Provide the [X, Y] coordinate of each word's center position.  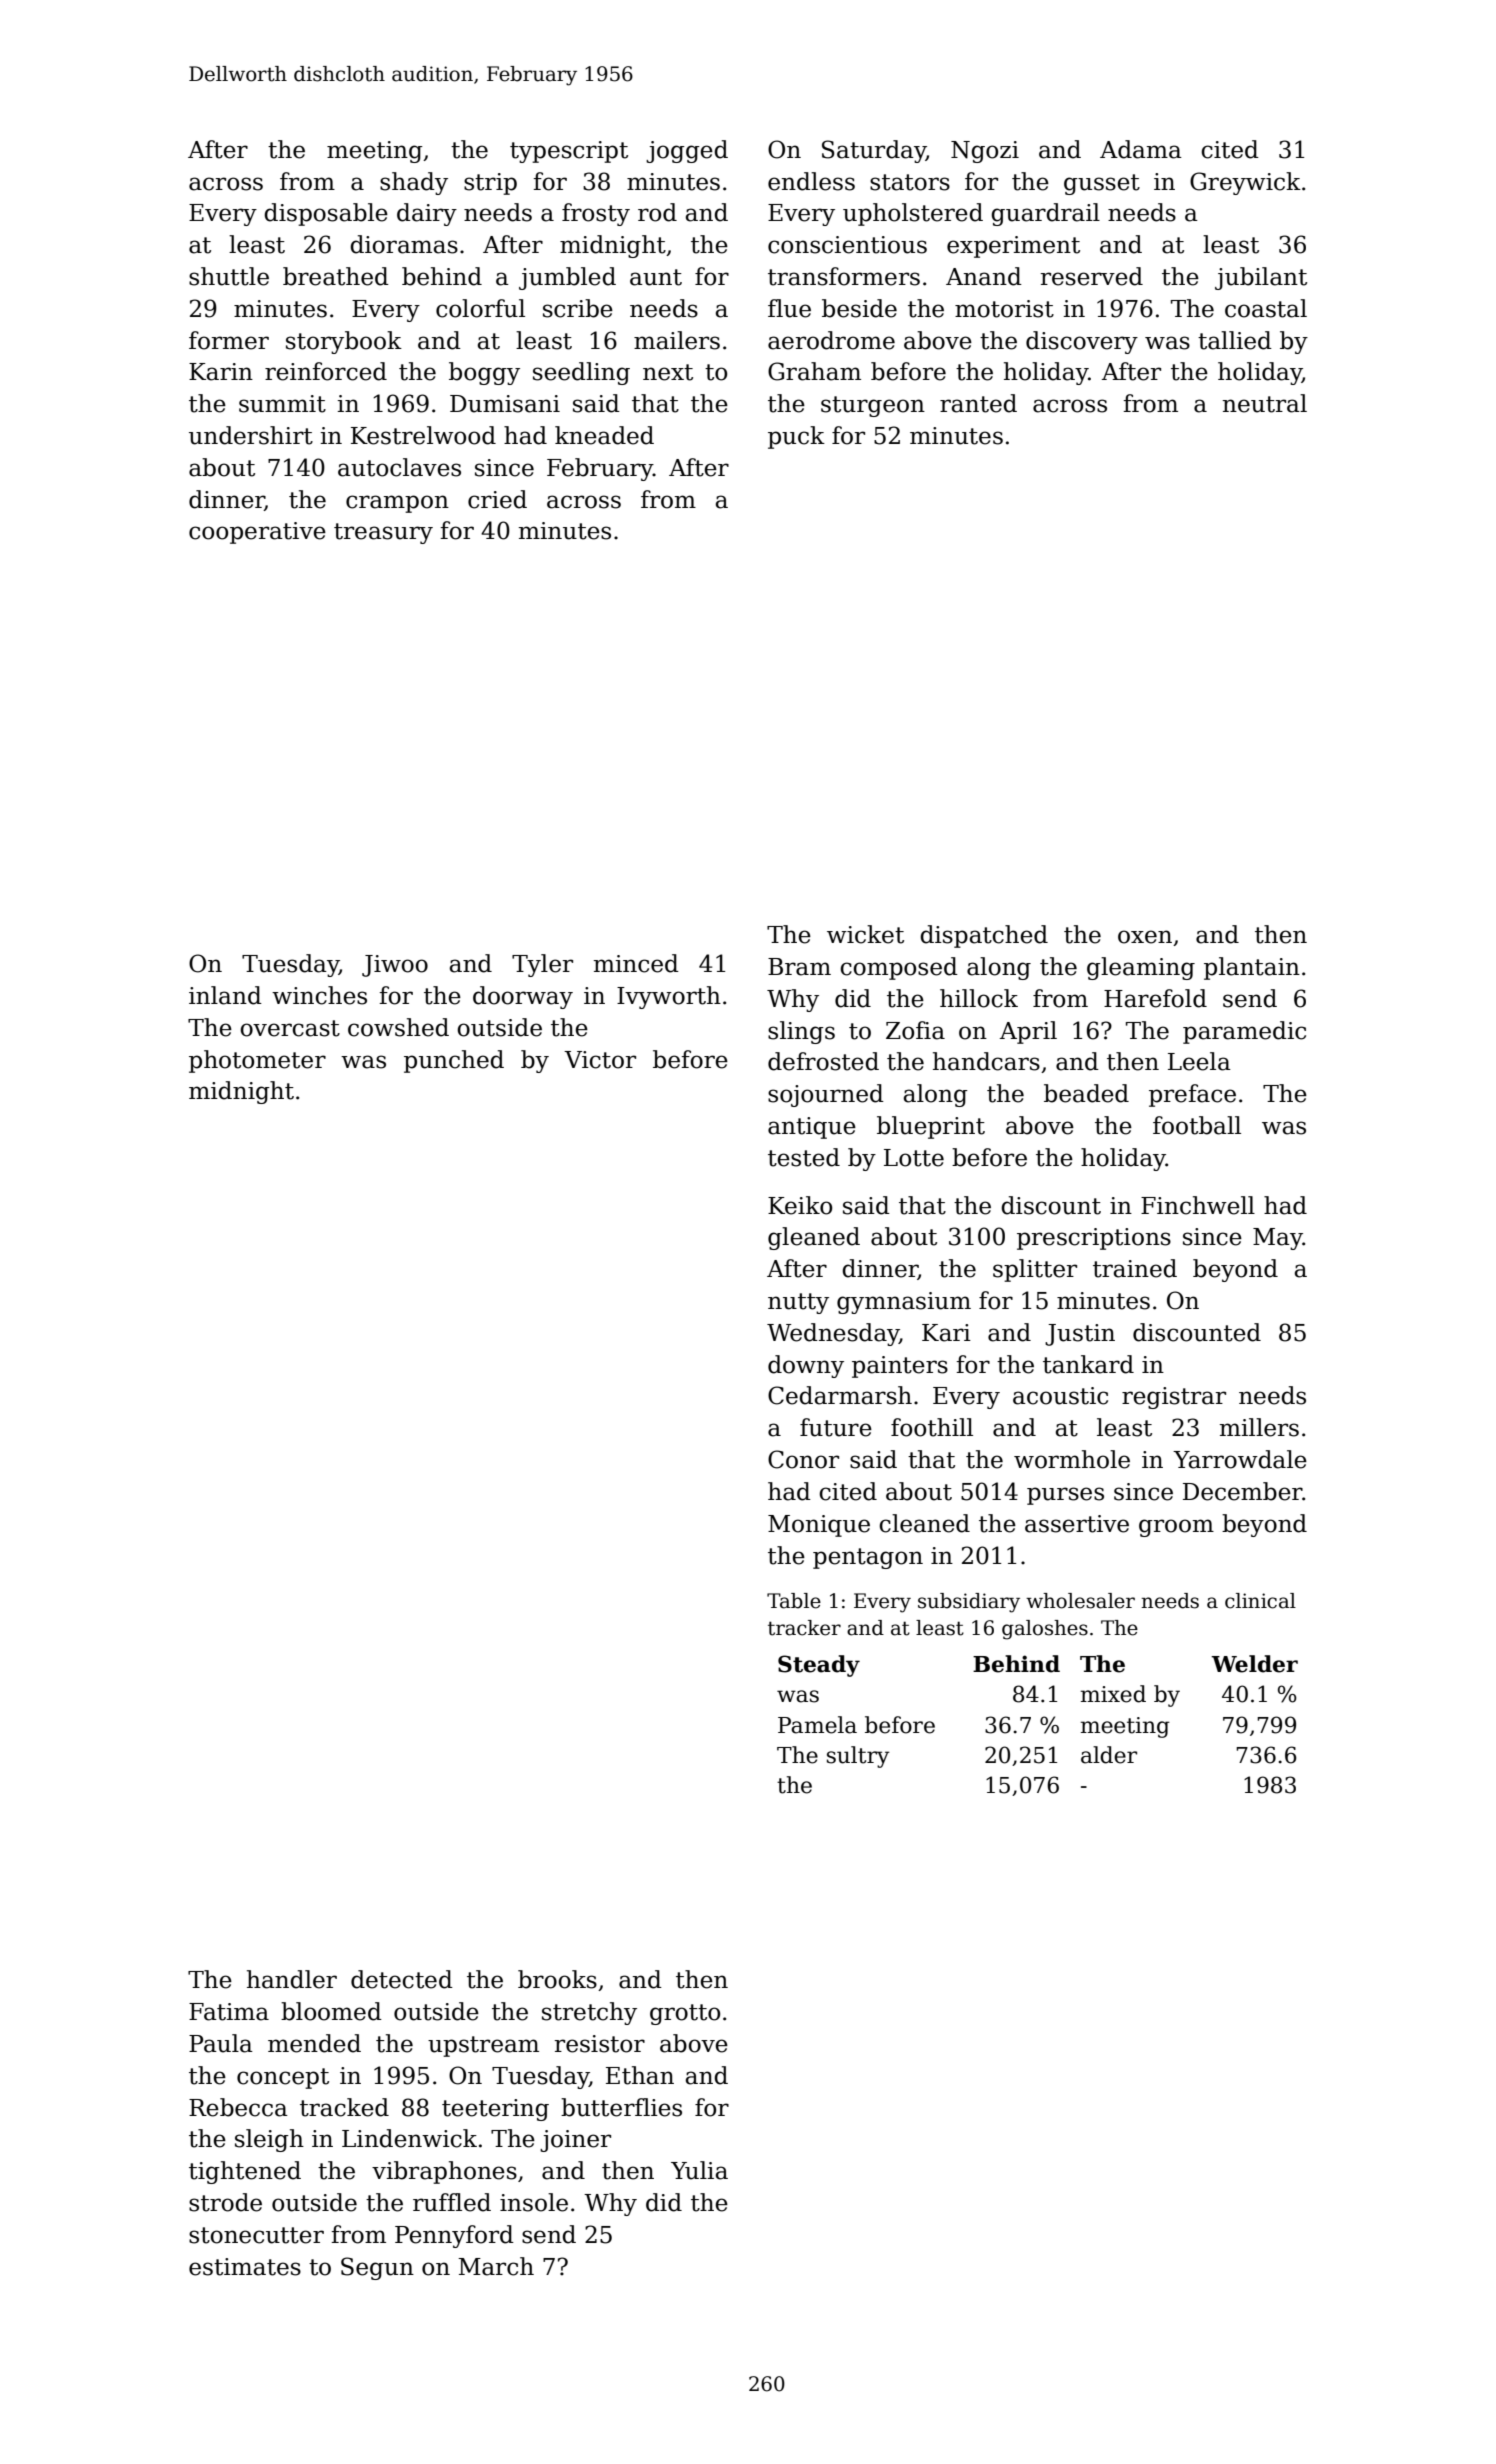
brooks [557, 1979]
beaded [1086, 1093]
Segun [377, 2268]
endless [811, 181]
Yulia [699, 2170]
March [496, 2266]
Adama [1141, 149]
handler [292, 1979]
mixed [1113, 1694]
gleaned [814, 1238]
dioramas [404, 244]
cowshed [398, 1027]
